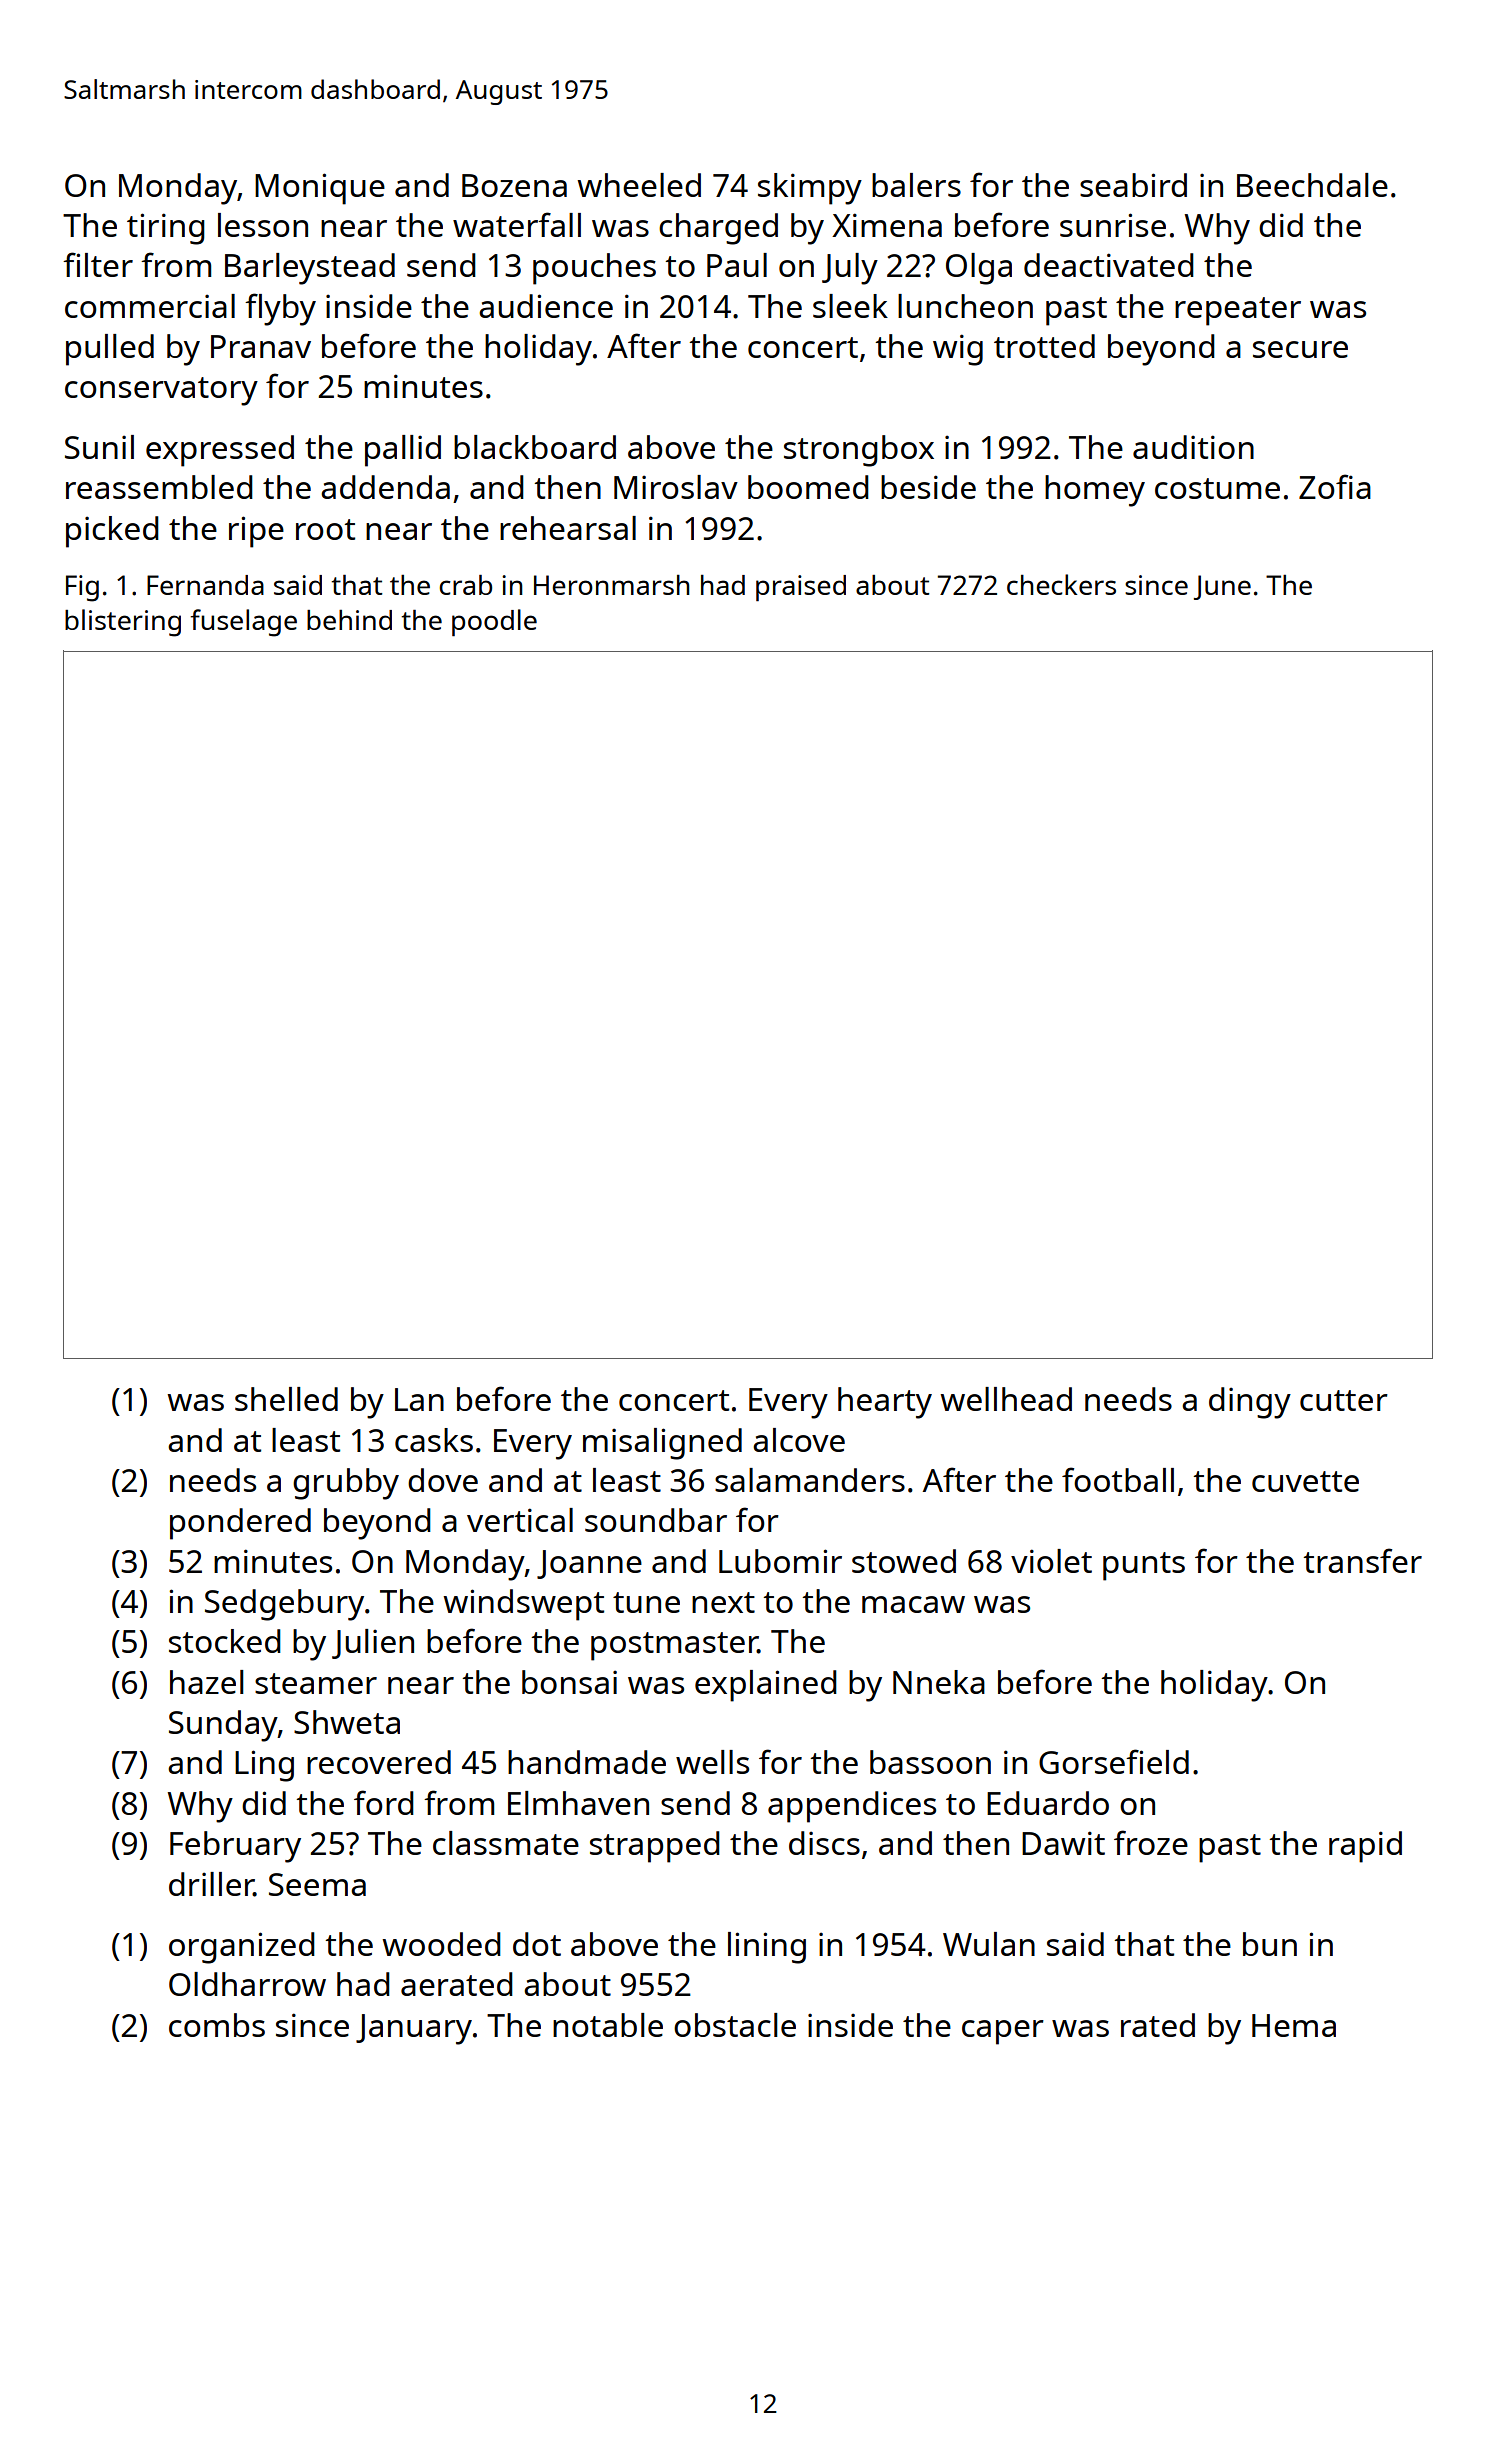  I want to click on wig, so click(958, 350).
